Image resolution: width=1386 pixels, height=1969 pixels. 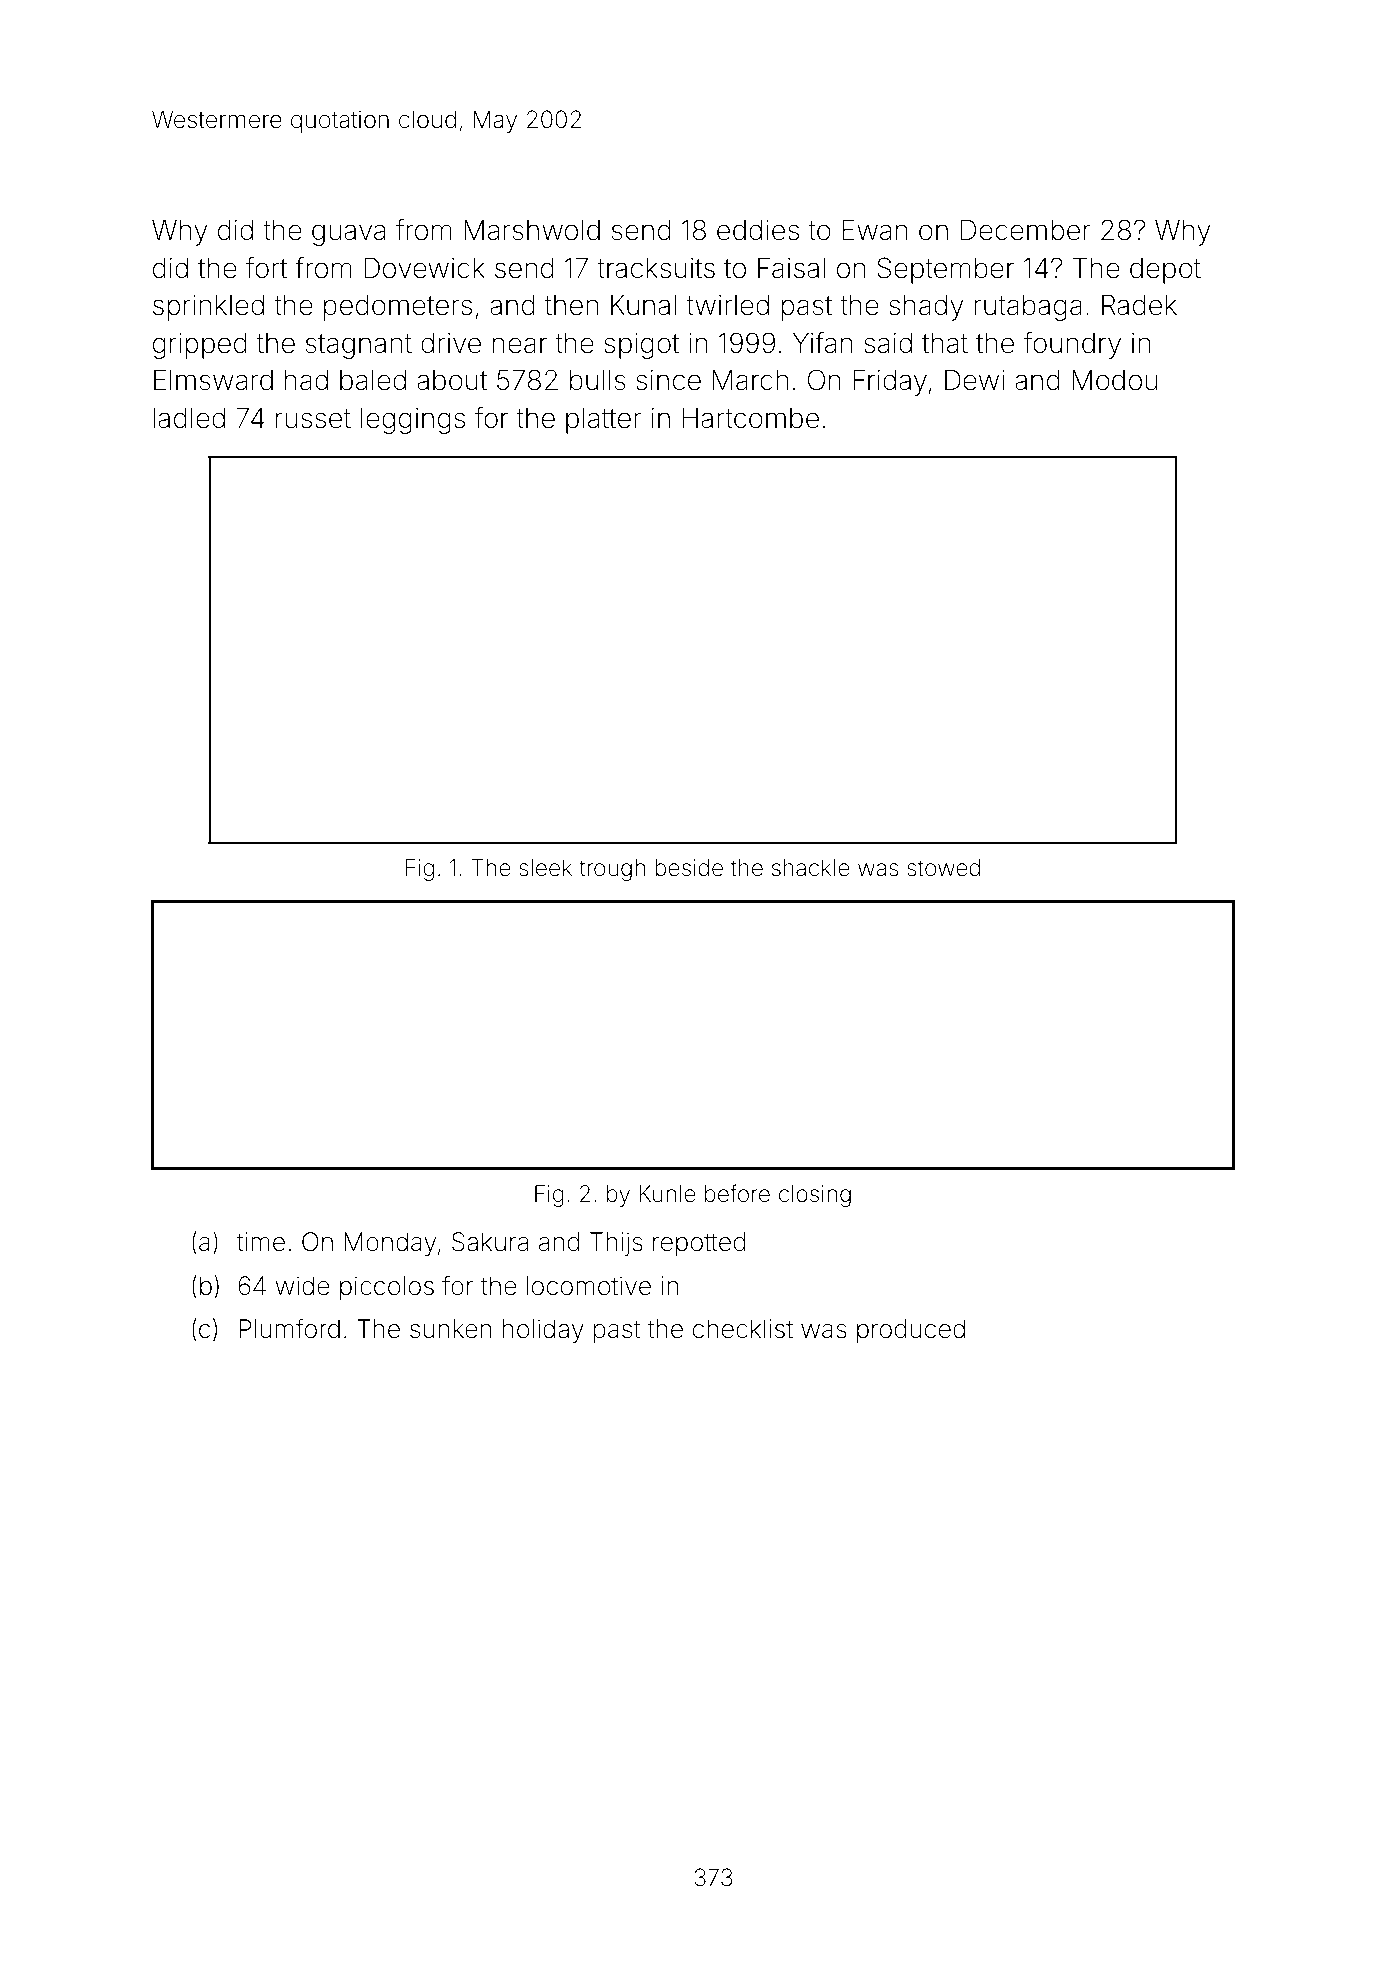 What do you see at coordinates (737, 1193) in the screenshot?
I see `before` at bounding box center [737, 1193].
